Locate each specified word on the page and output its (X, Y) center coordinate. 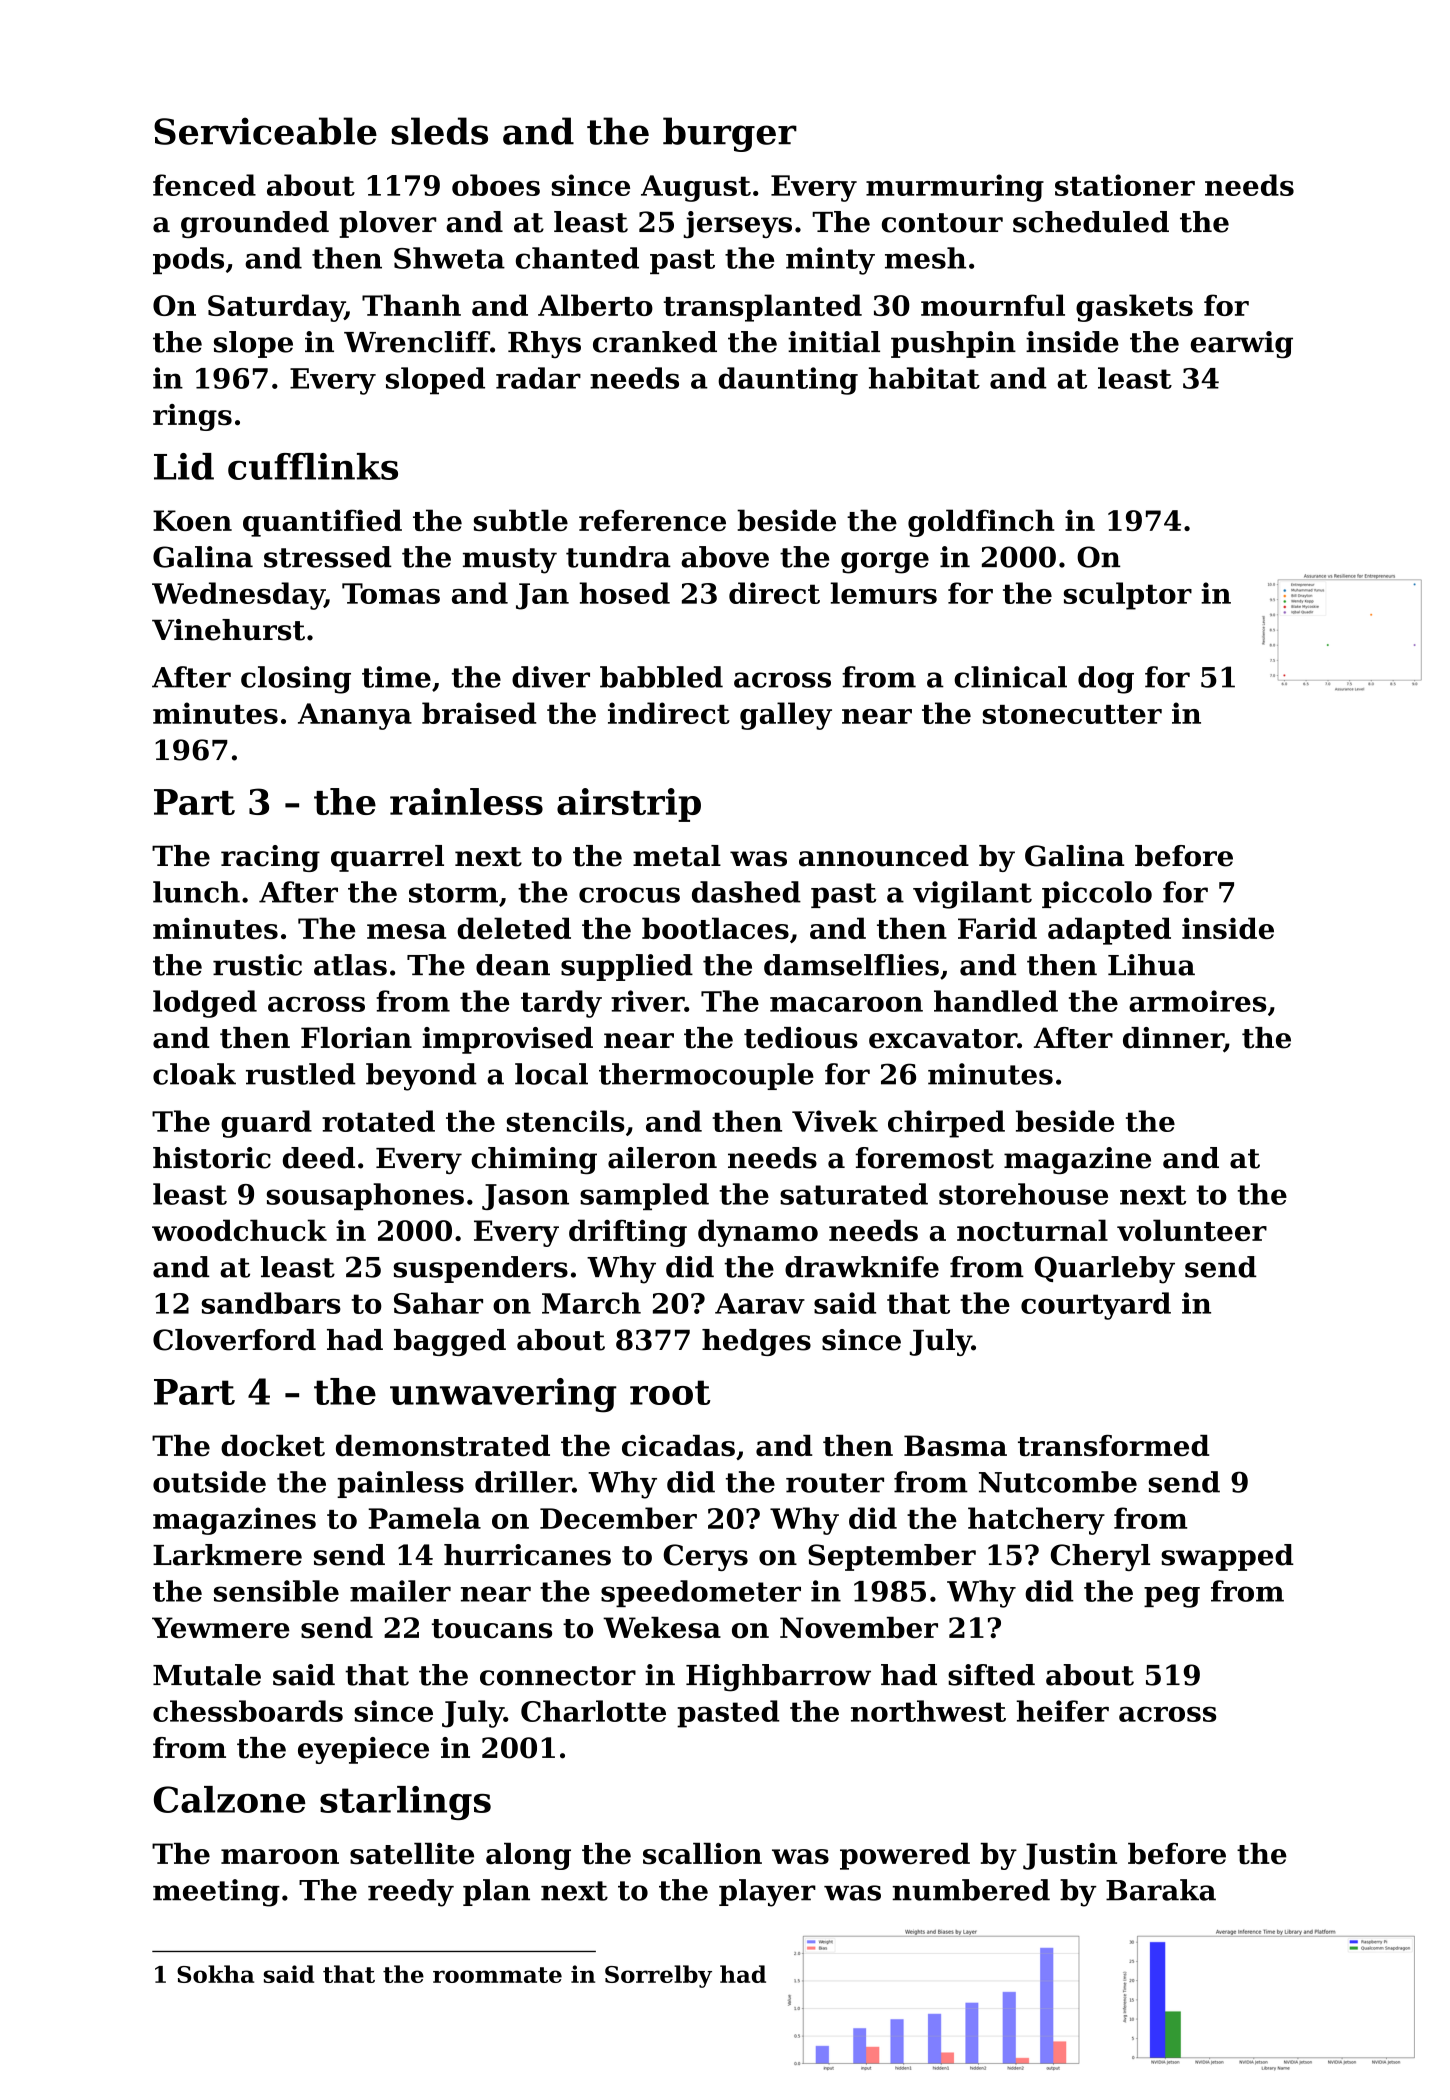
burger (730, 134)
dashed (746, 892)
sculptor (1128, 596)
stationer (1125, 185)
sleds (439, 131)
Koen (192, 520)
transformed (1113, 1446)
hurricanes (527, 1555)
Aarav (760, 1303)
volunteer (1192, 1230)
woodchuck (239, 1230)
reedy (411, 1893)
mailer (400, 1591)
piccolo (1097, 894)
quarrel (387, 858)
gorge (885, 563)
